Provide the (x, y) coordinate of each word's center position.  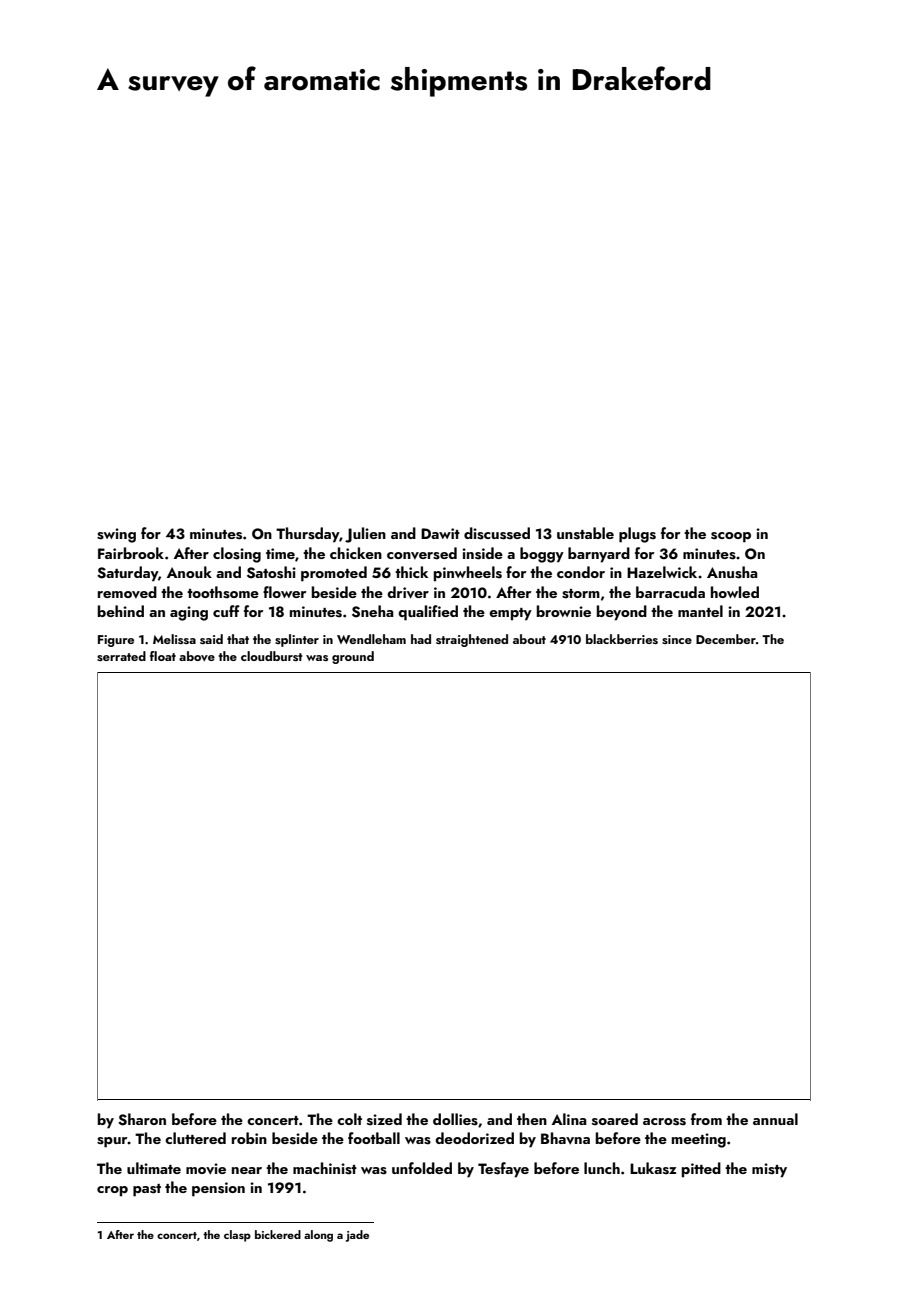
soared (615, 1119)
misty (769, 1170)
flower (284, 592)
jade (357, 1236)
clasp (237, 1236)
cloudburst (272, 656)
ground (353, 657)
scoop (731, 537)
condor (581, 572)
